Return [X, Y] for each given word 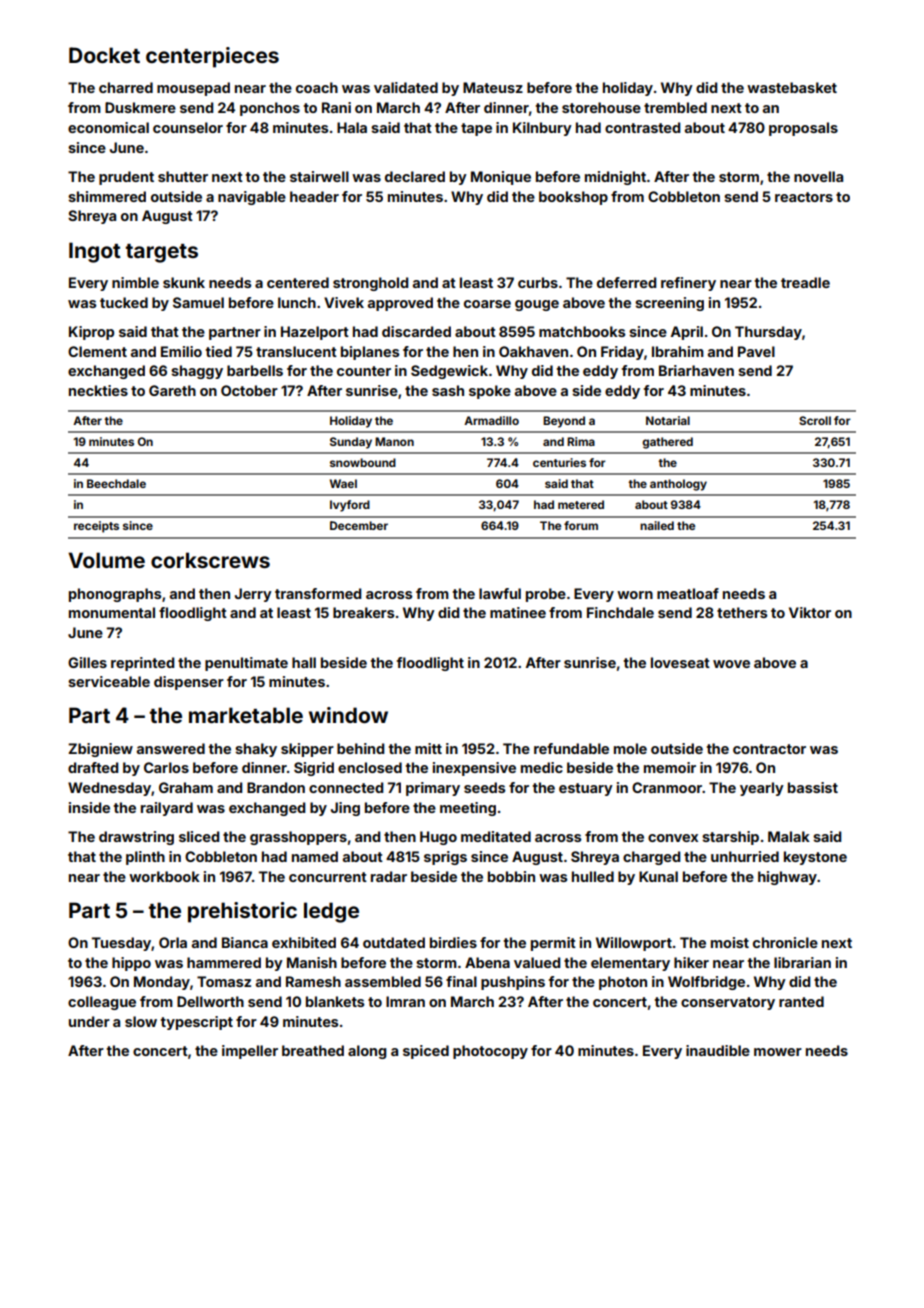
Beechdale [116, 483]
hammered [224, 962]
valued [537, 962]
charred [126, 87]
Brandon [276, 787]
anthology [678, 485]
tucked [124, 302]
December [359, 525]
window [348, 715]
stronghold [370, 284]
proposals [803, 129]
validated [406, 87]
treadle [805, 282]
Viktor [810, 612]
